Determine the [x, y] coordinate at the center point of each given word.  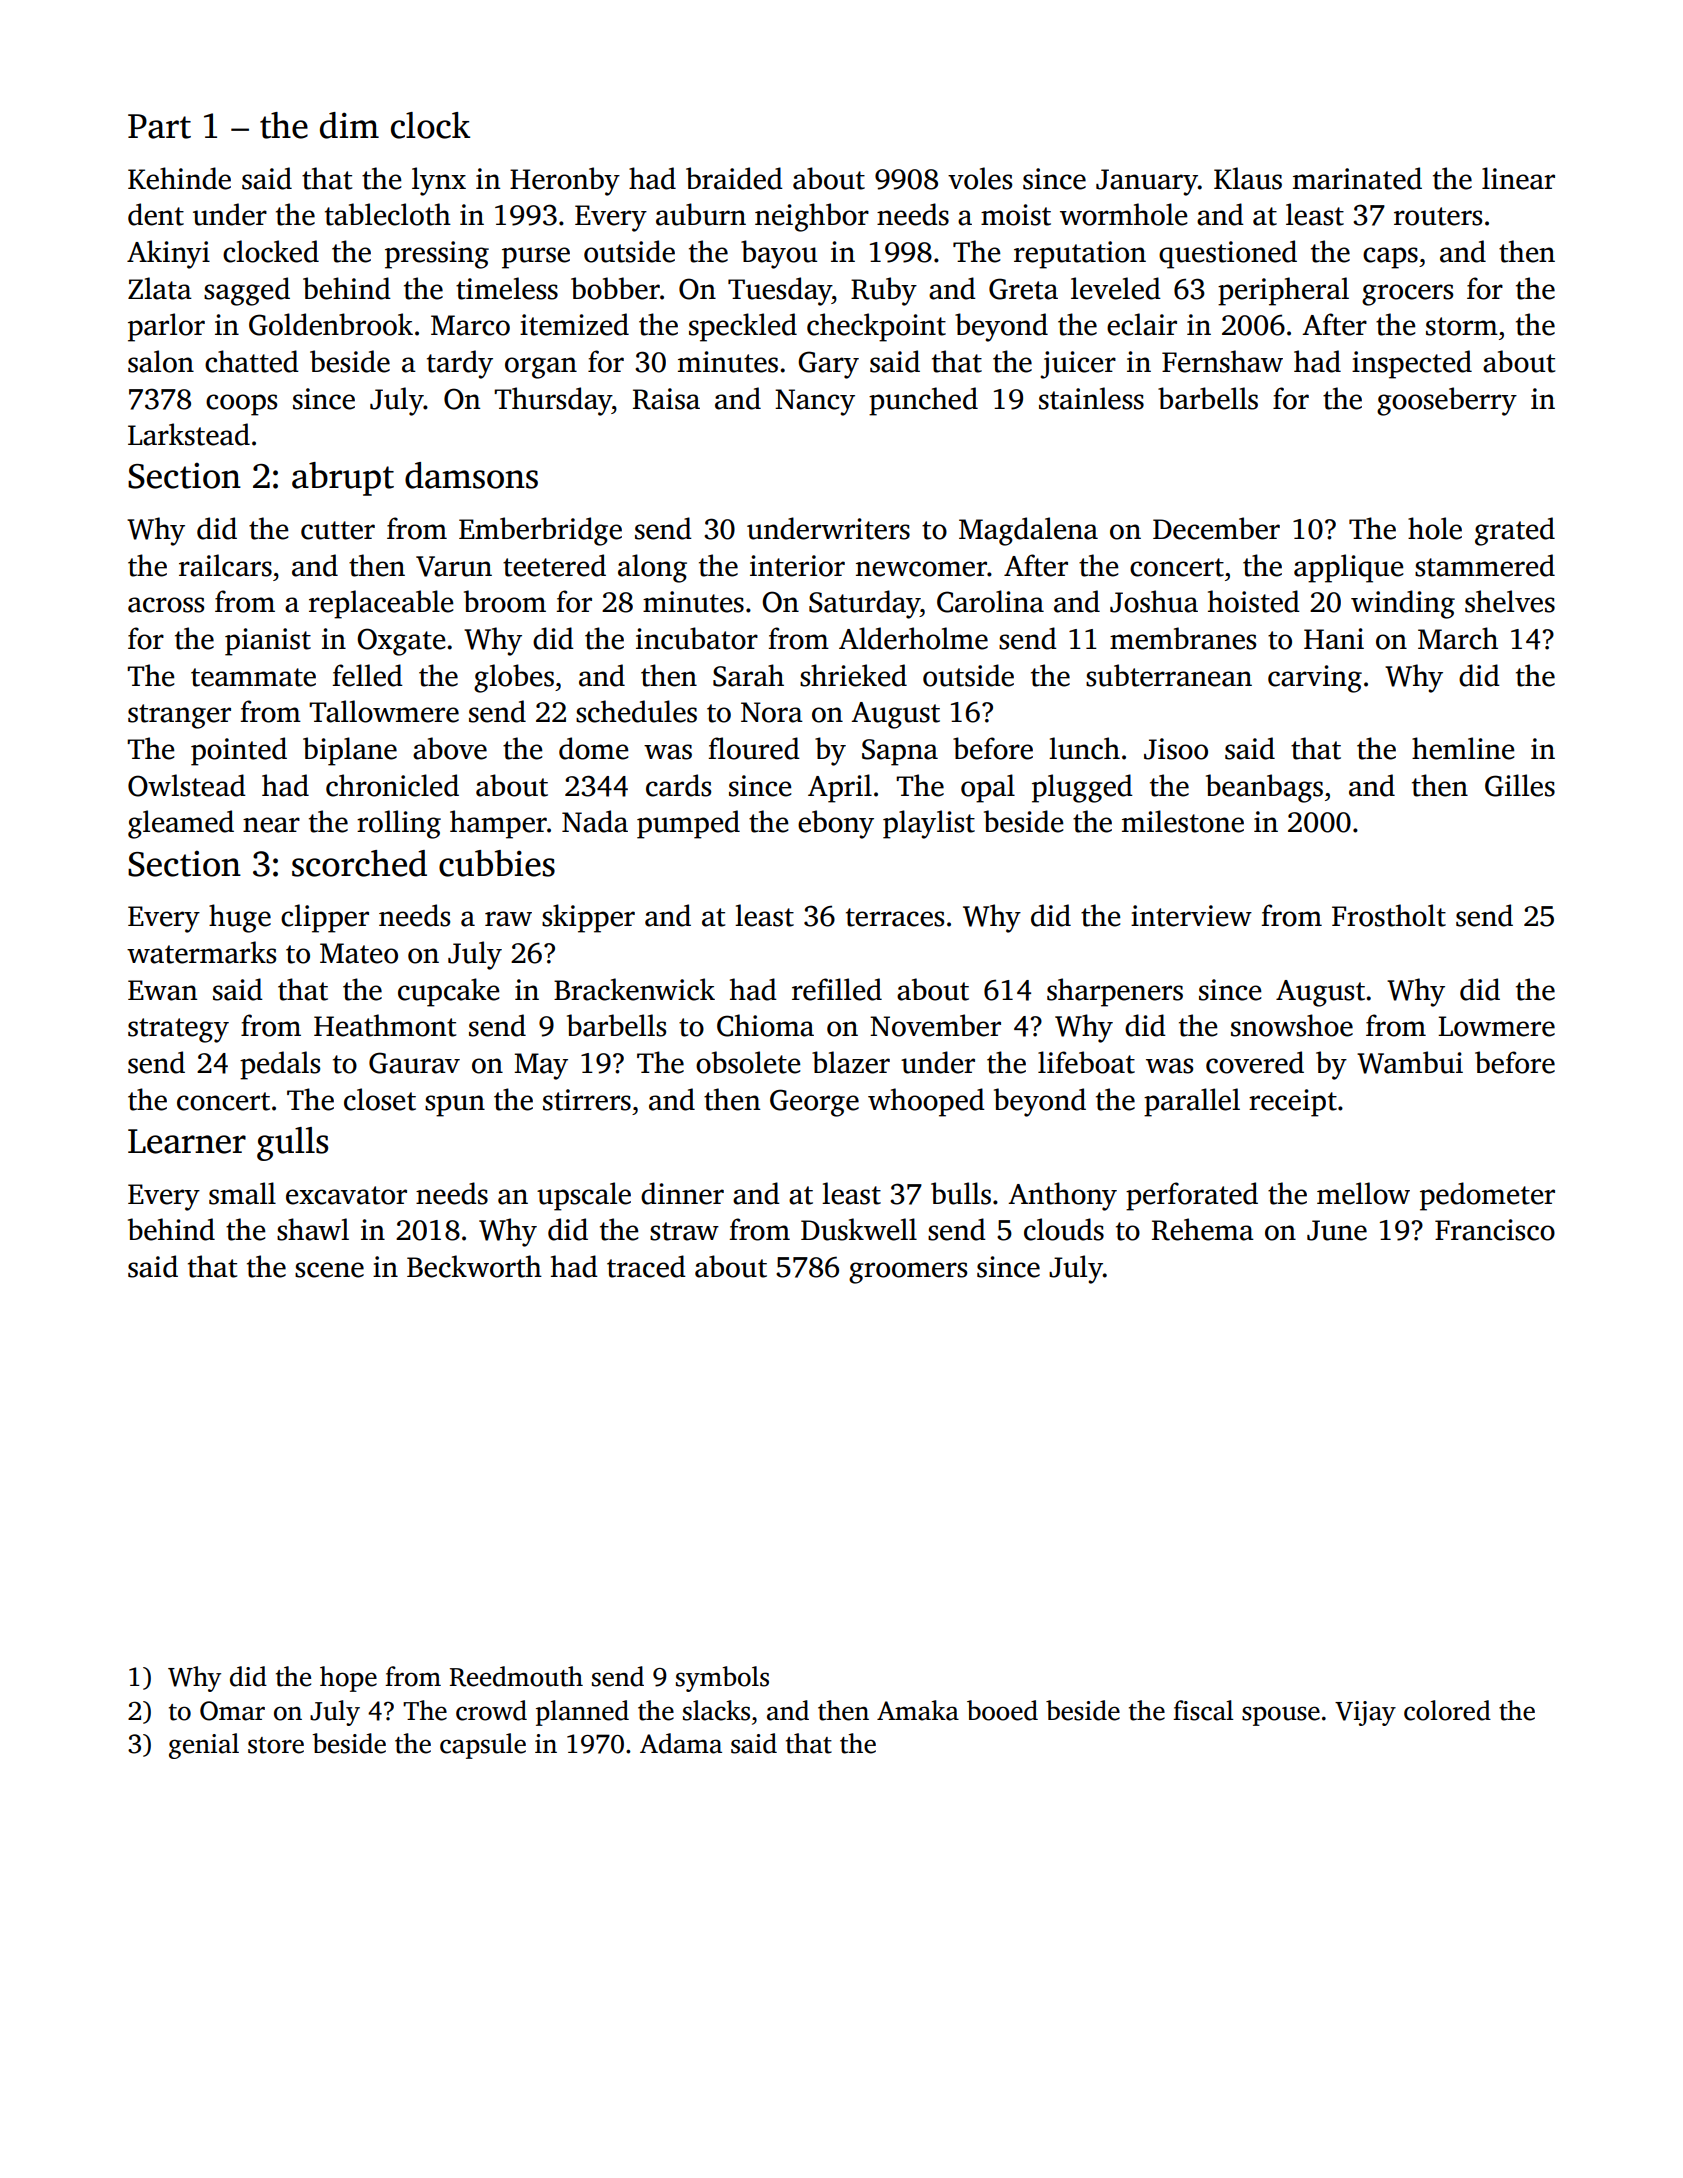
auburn [701, 214]
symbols [722, 1679]
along [652, 568]
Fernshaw [1222, 361]
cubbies [497, 863]
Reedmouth [516, 1676]
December [1216, 528]
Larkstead [189, 434]
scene [329, 1270]
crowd [491, 1710]
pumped [688, 824]
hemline [1463, 748]
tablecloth [388, 214]
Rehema [1203, 1229]
